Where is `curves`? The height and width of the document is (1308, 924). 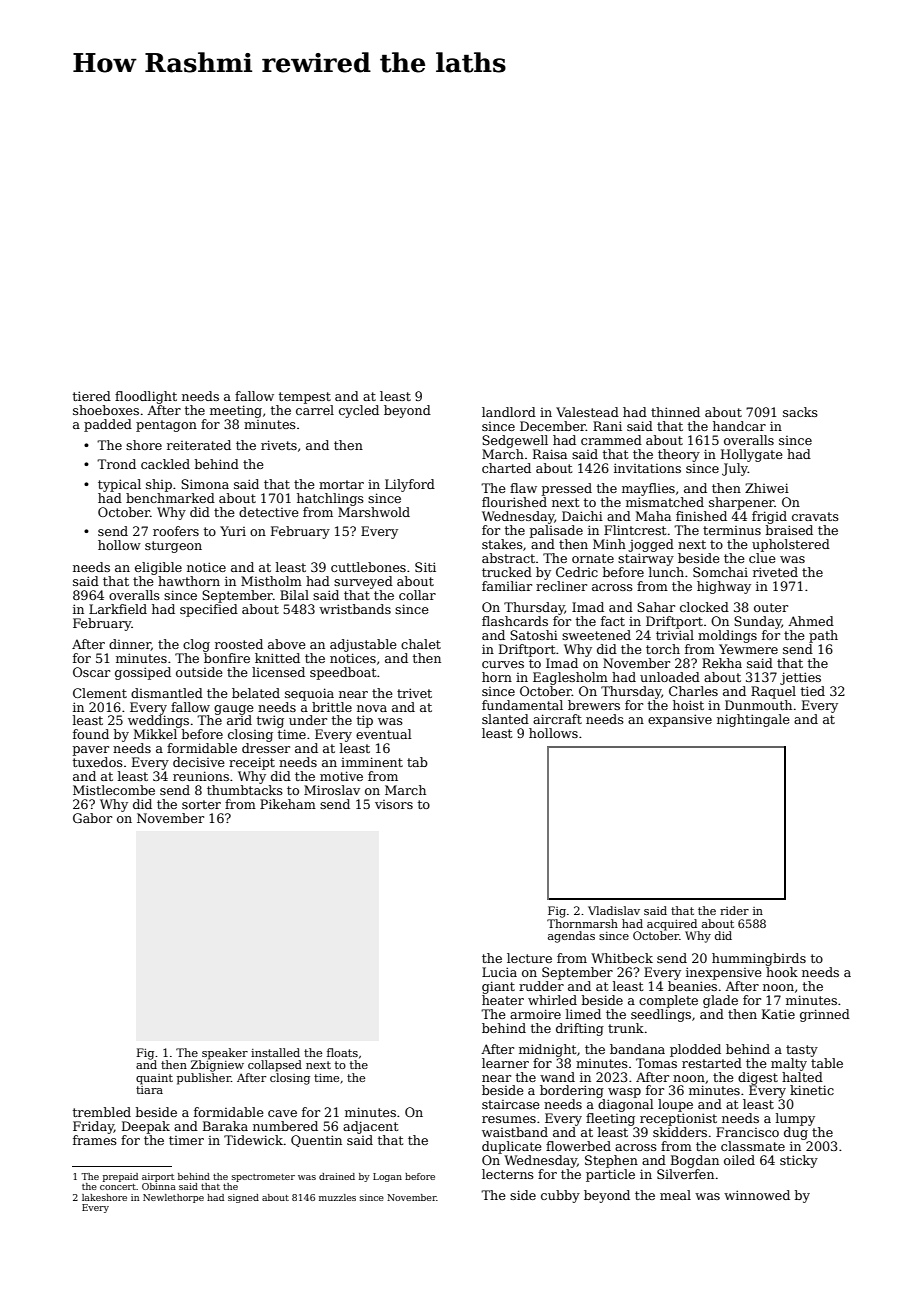
curves is located at coordinates (503, 664).
